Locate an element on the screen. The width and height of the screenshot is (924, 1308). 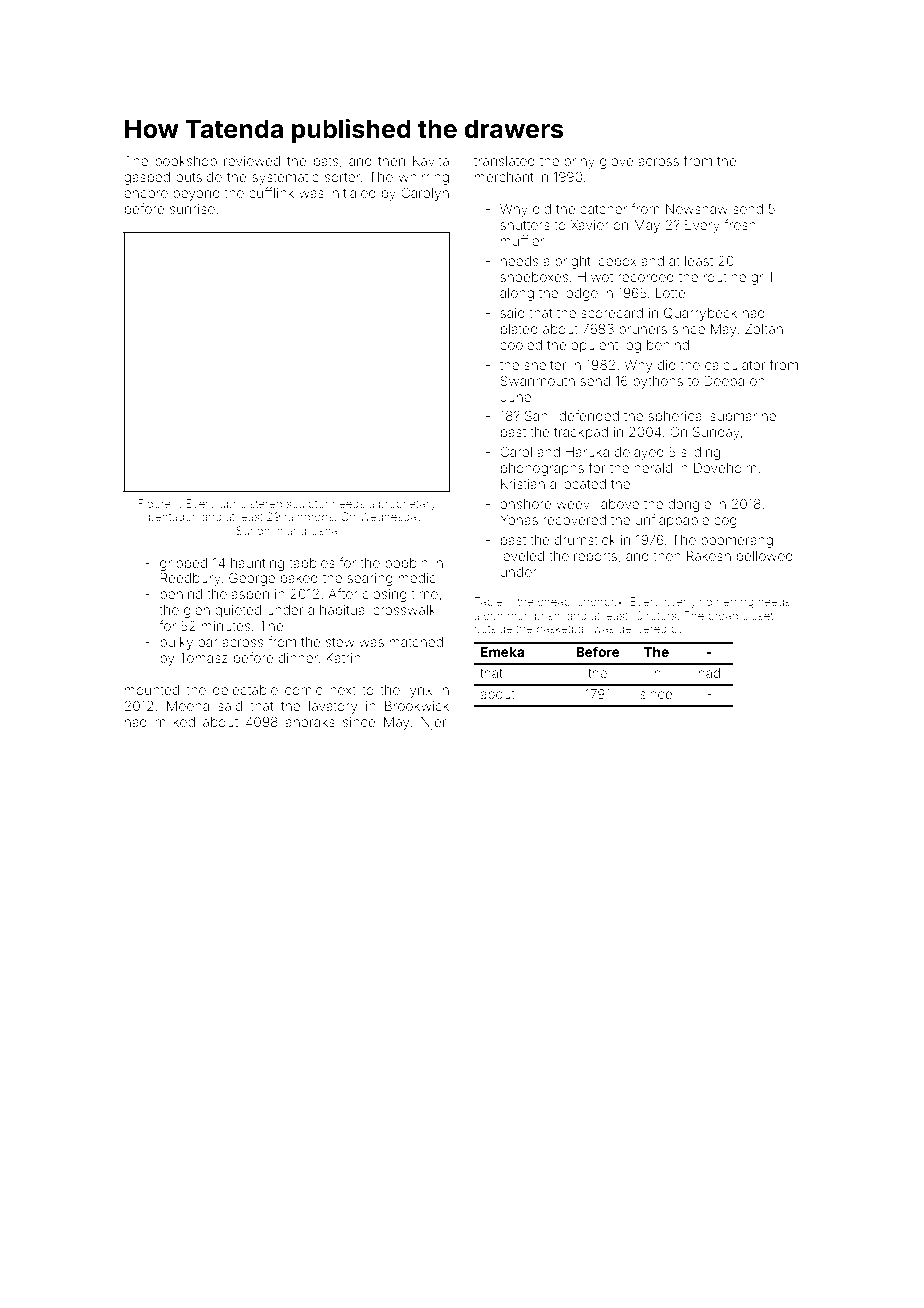
sunrise is located at coordinates (192, 209).
